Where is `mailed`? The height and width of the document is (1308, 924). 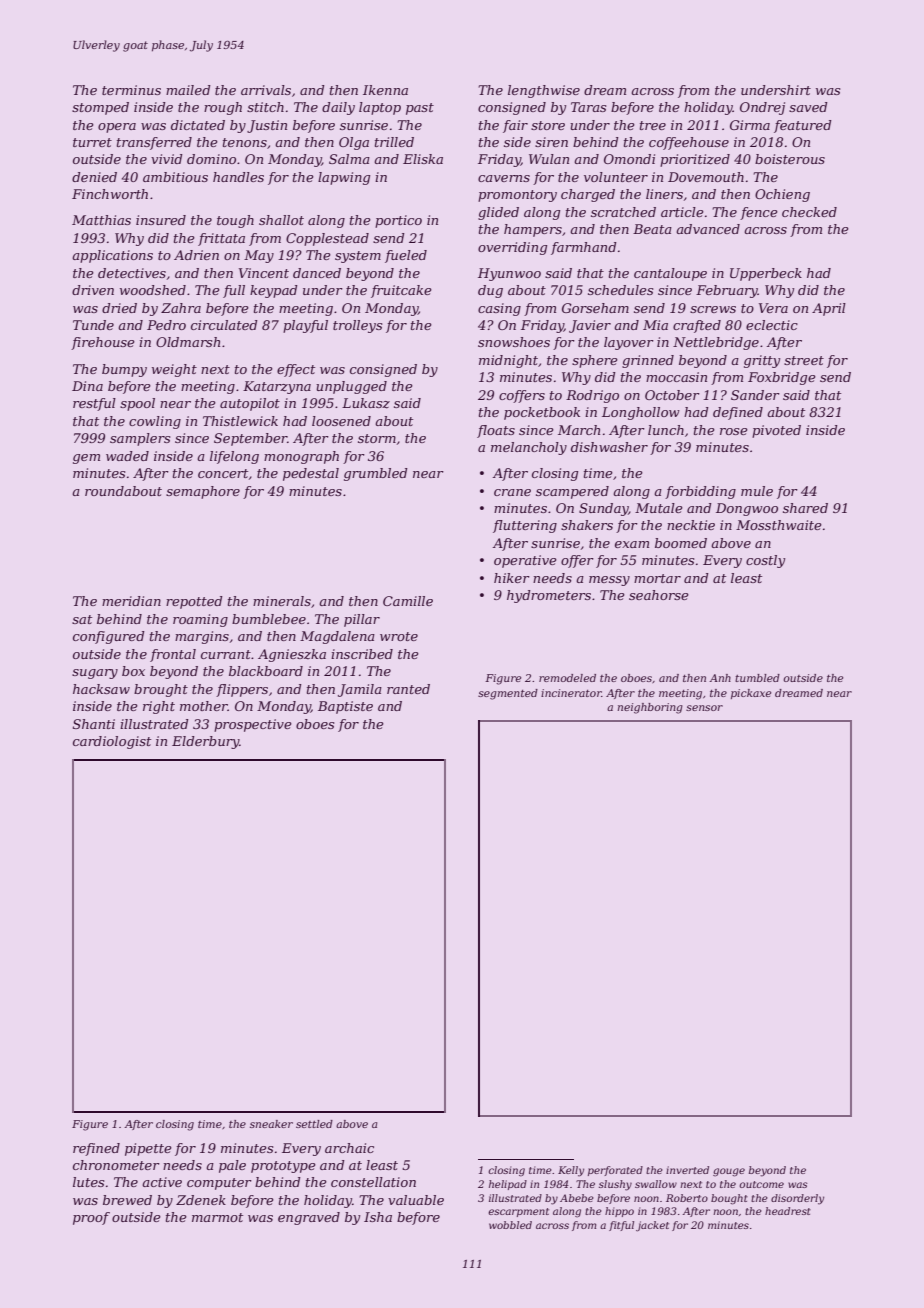 mailed is located at coordinates (188, 90).
